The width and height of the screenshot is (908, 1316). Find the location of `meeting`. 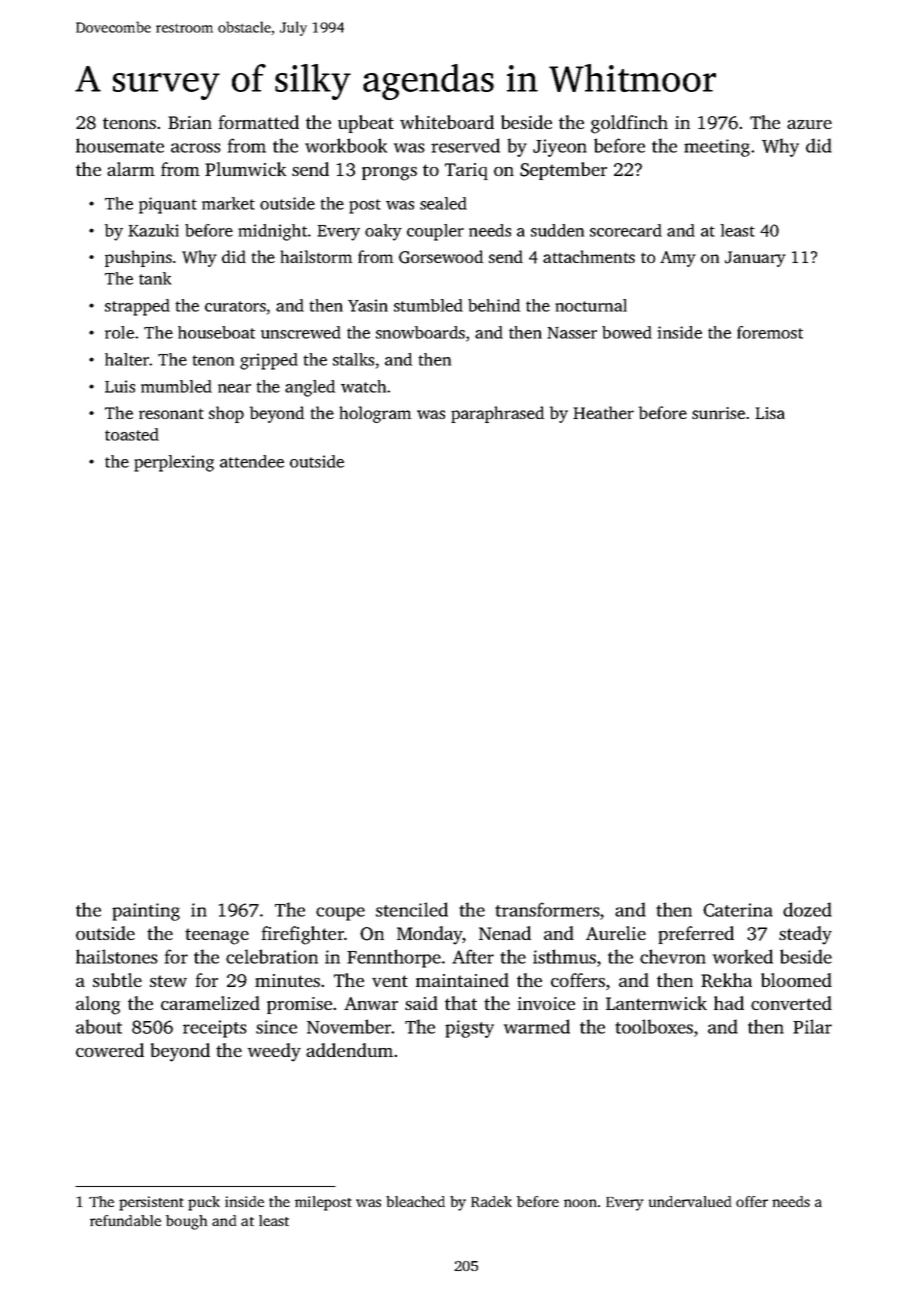

meeting is located at coordinates (717, 148).
